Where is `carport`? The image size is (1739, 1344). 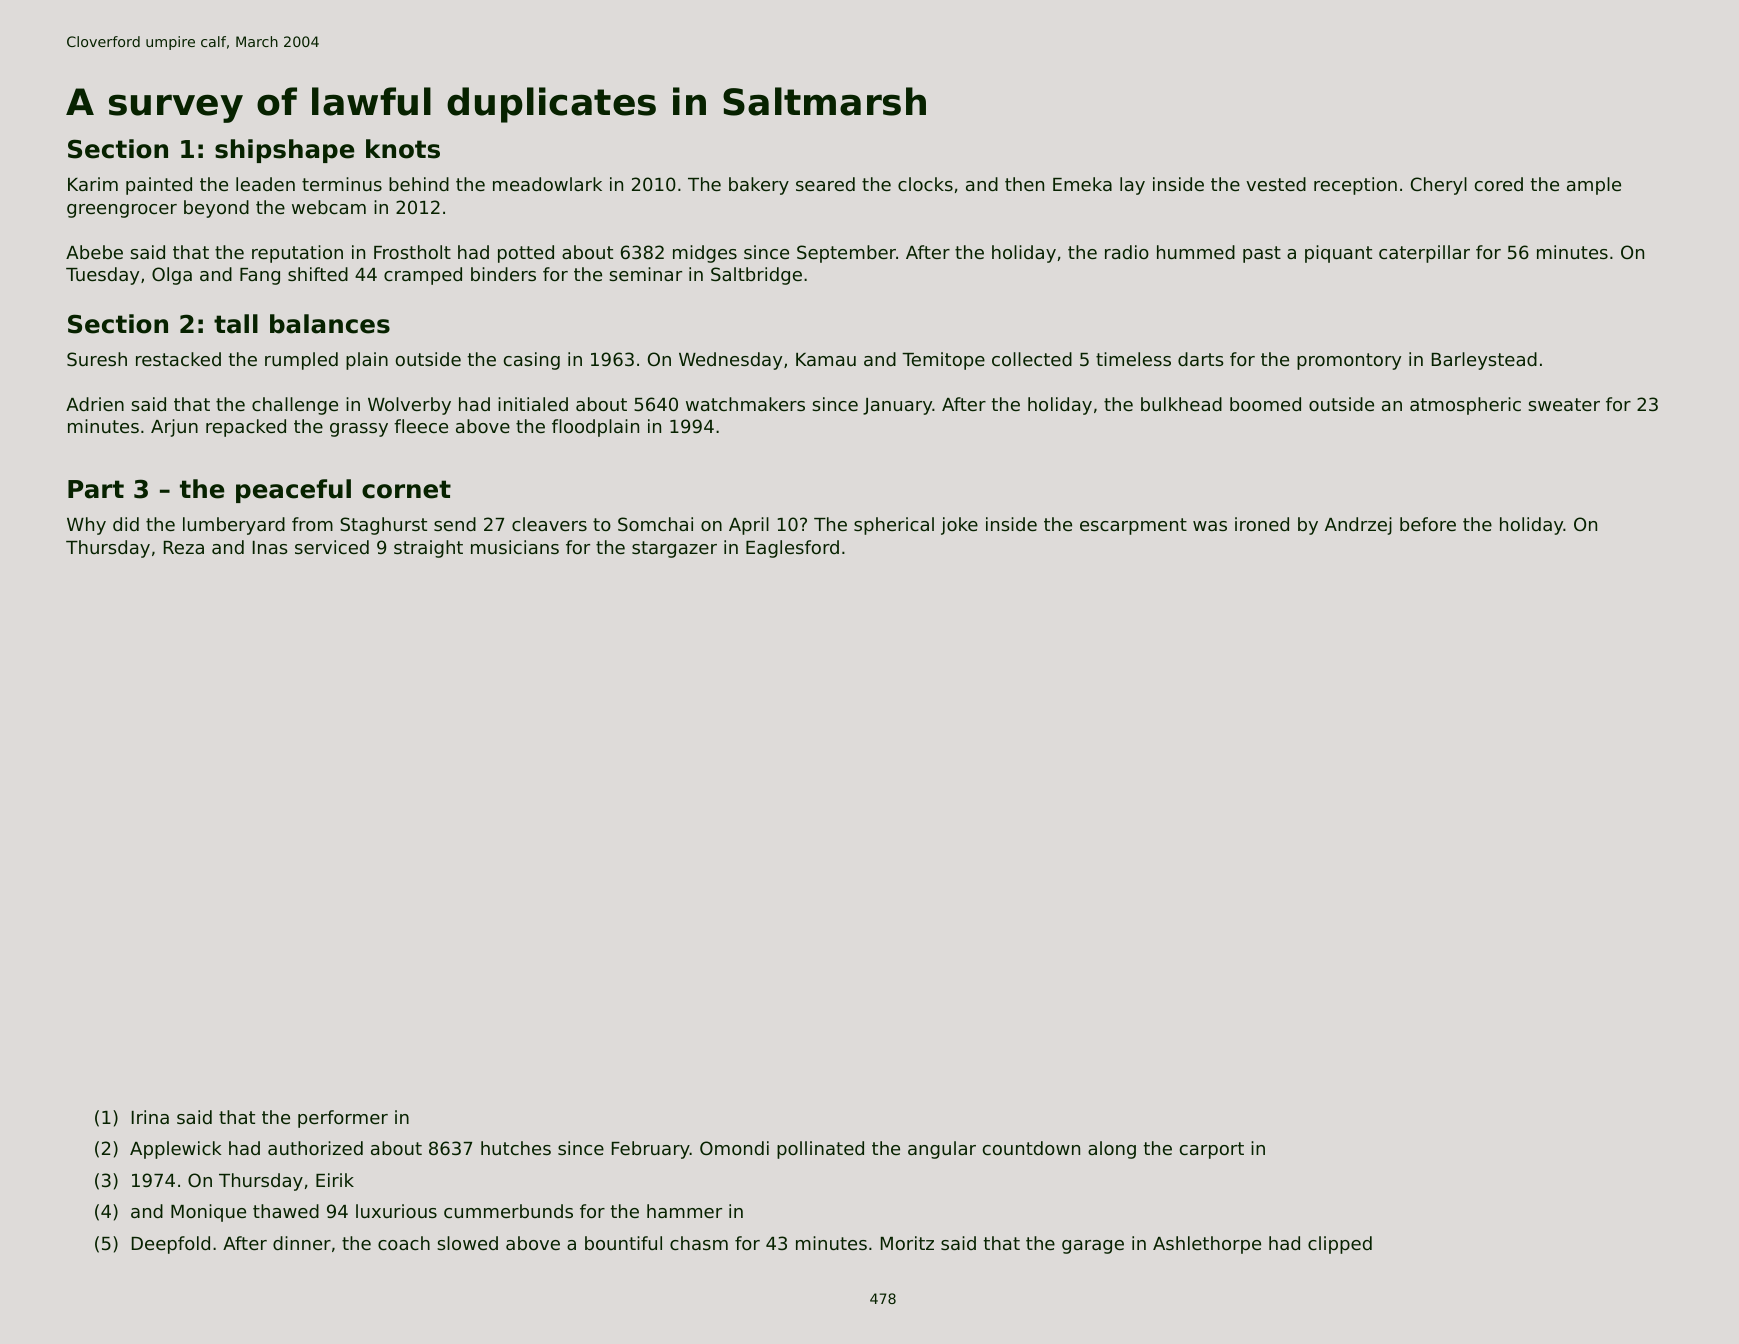
carport is located at coordinates (1212, 1150).
